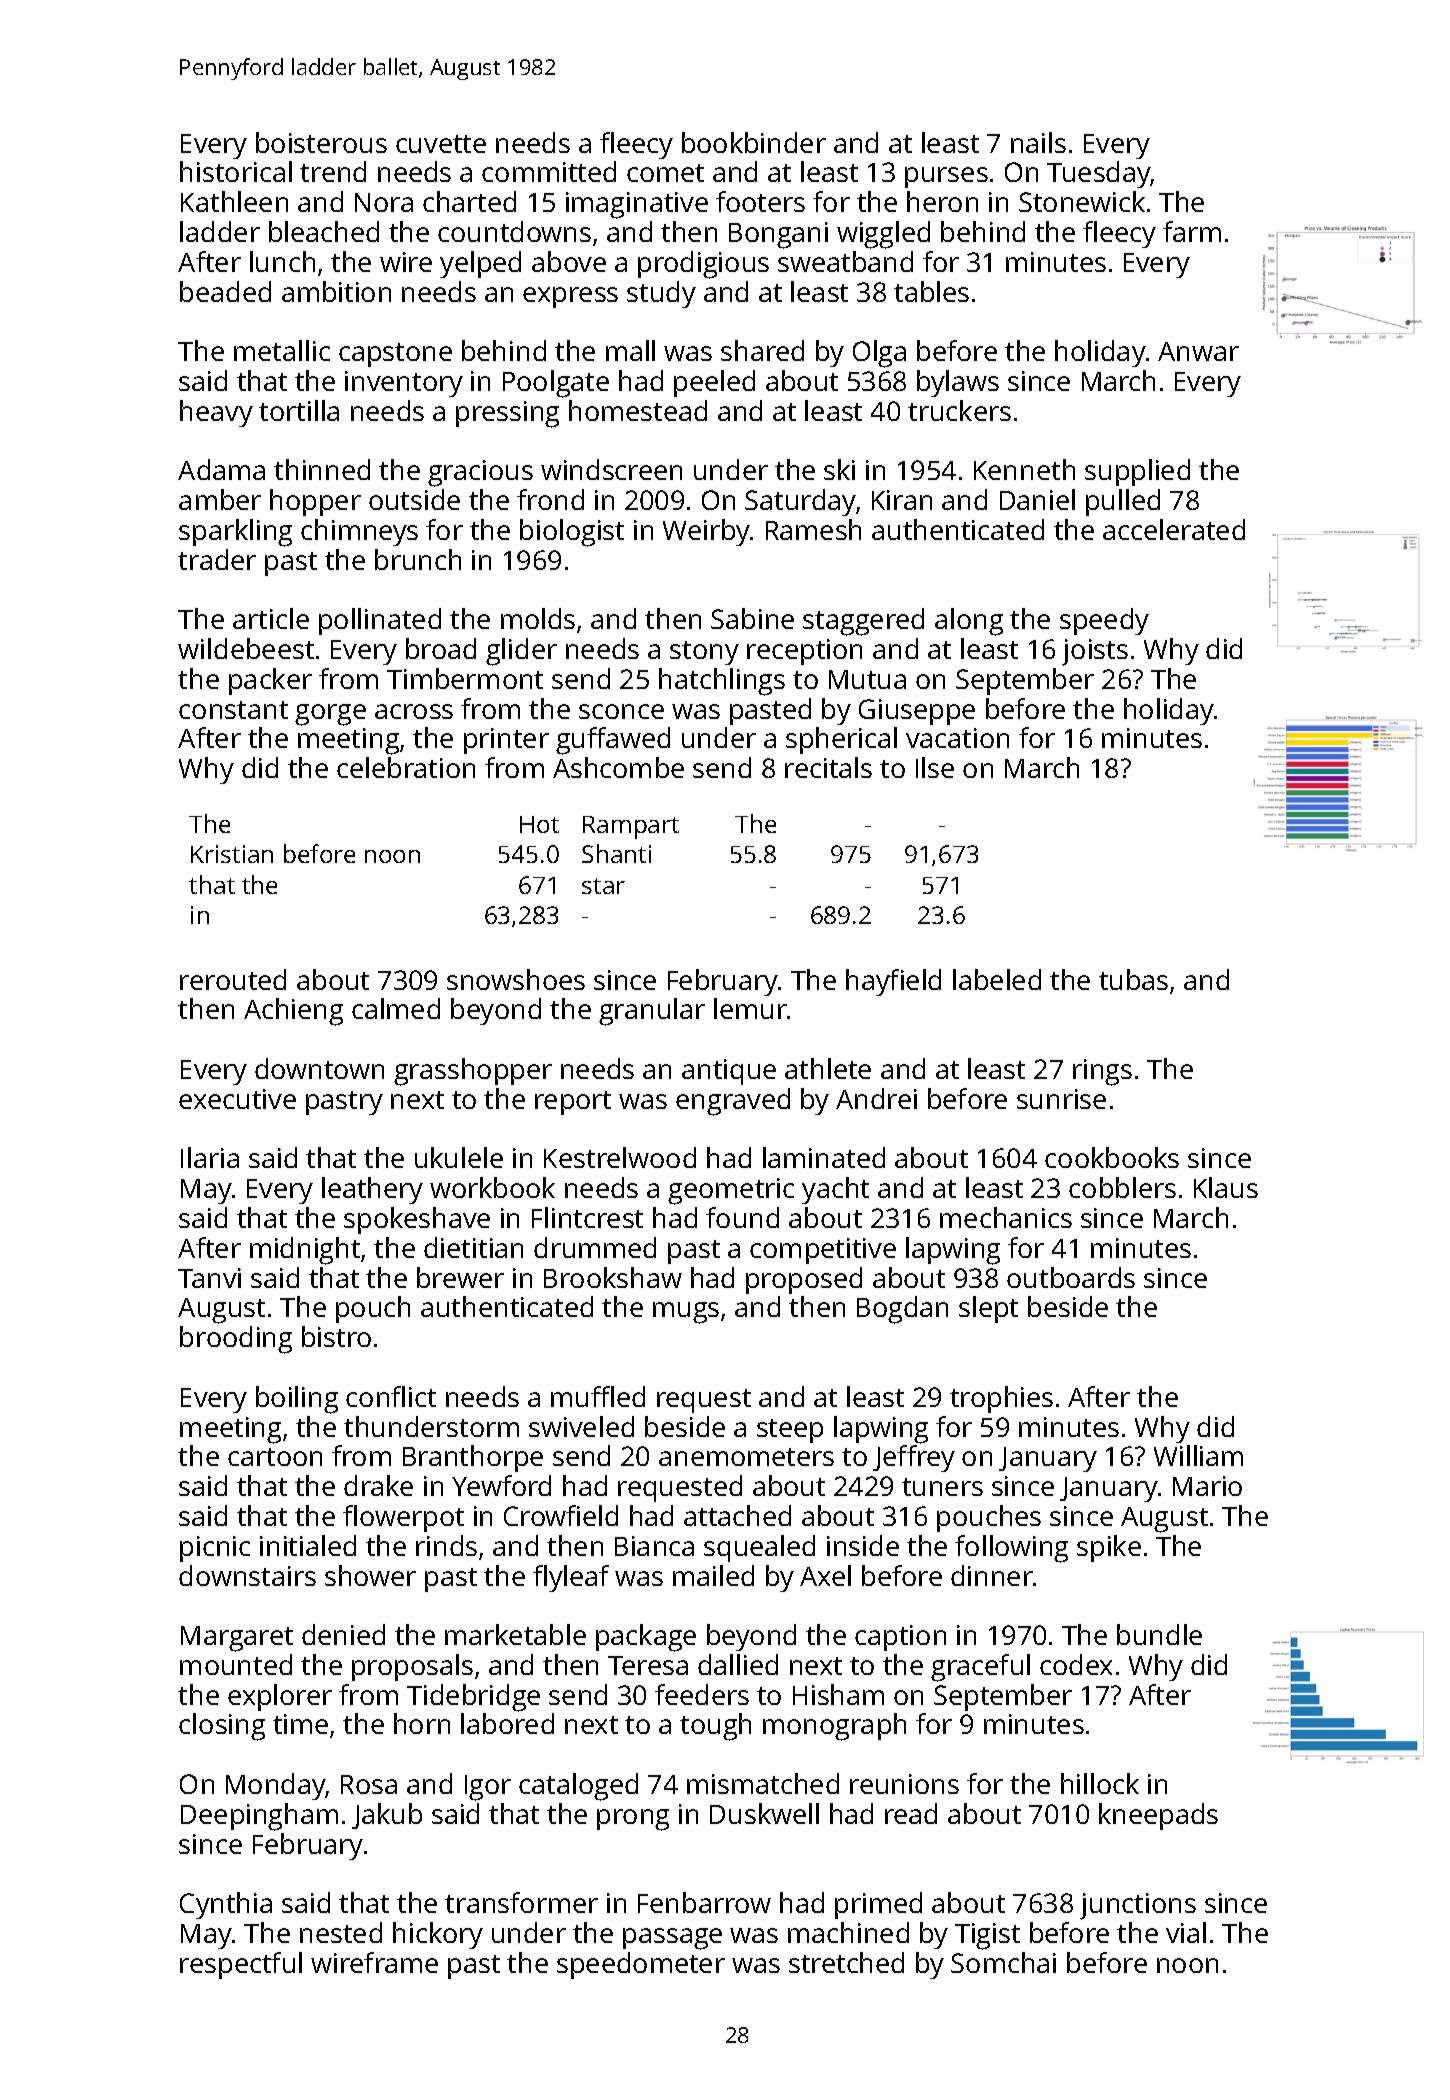 This screenshot has width=1450, height=2100. I want to click on boisterous, so click(321, 142).
